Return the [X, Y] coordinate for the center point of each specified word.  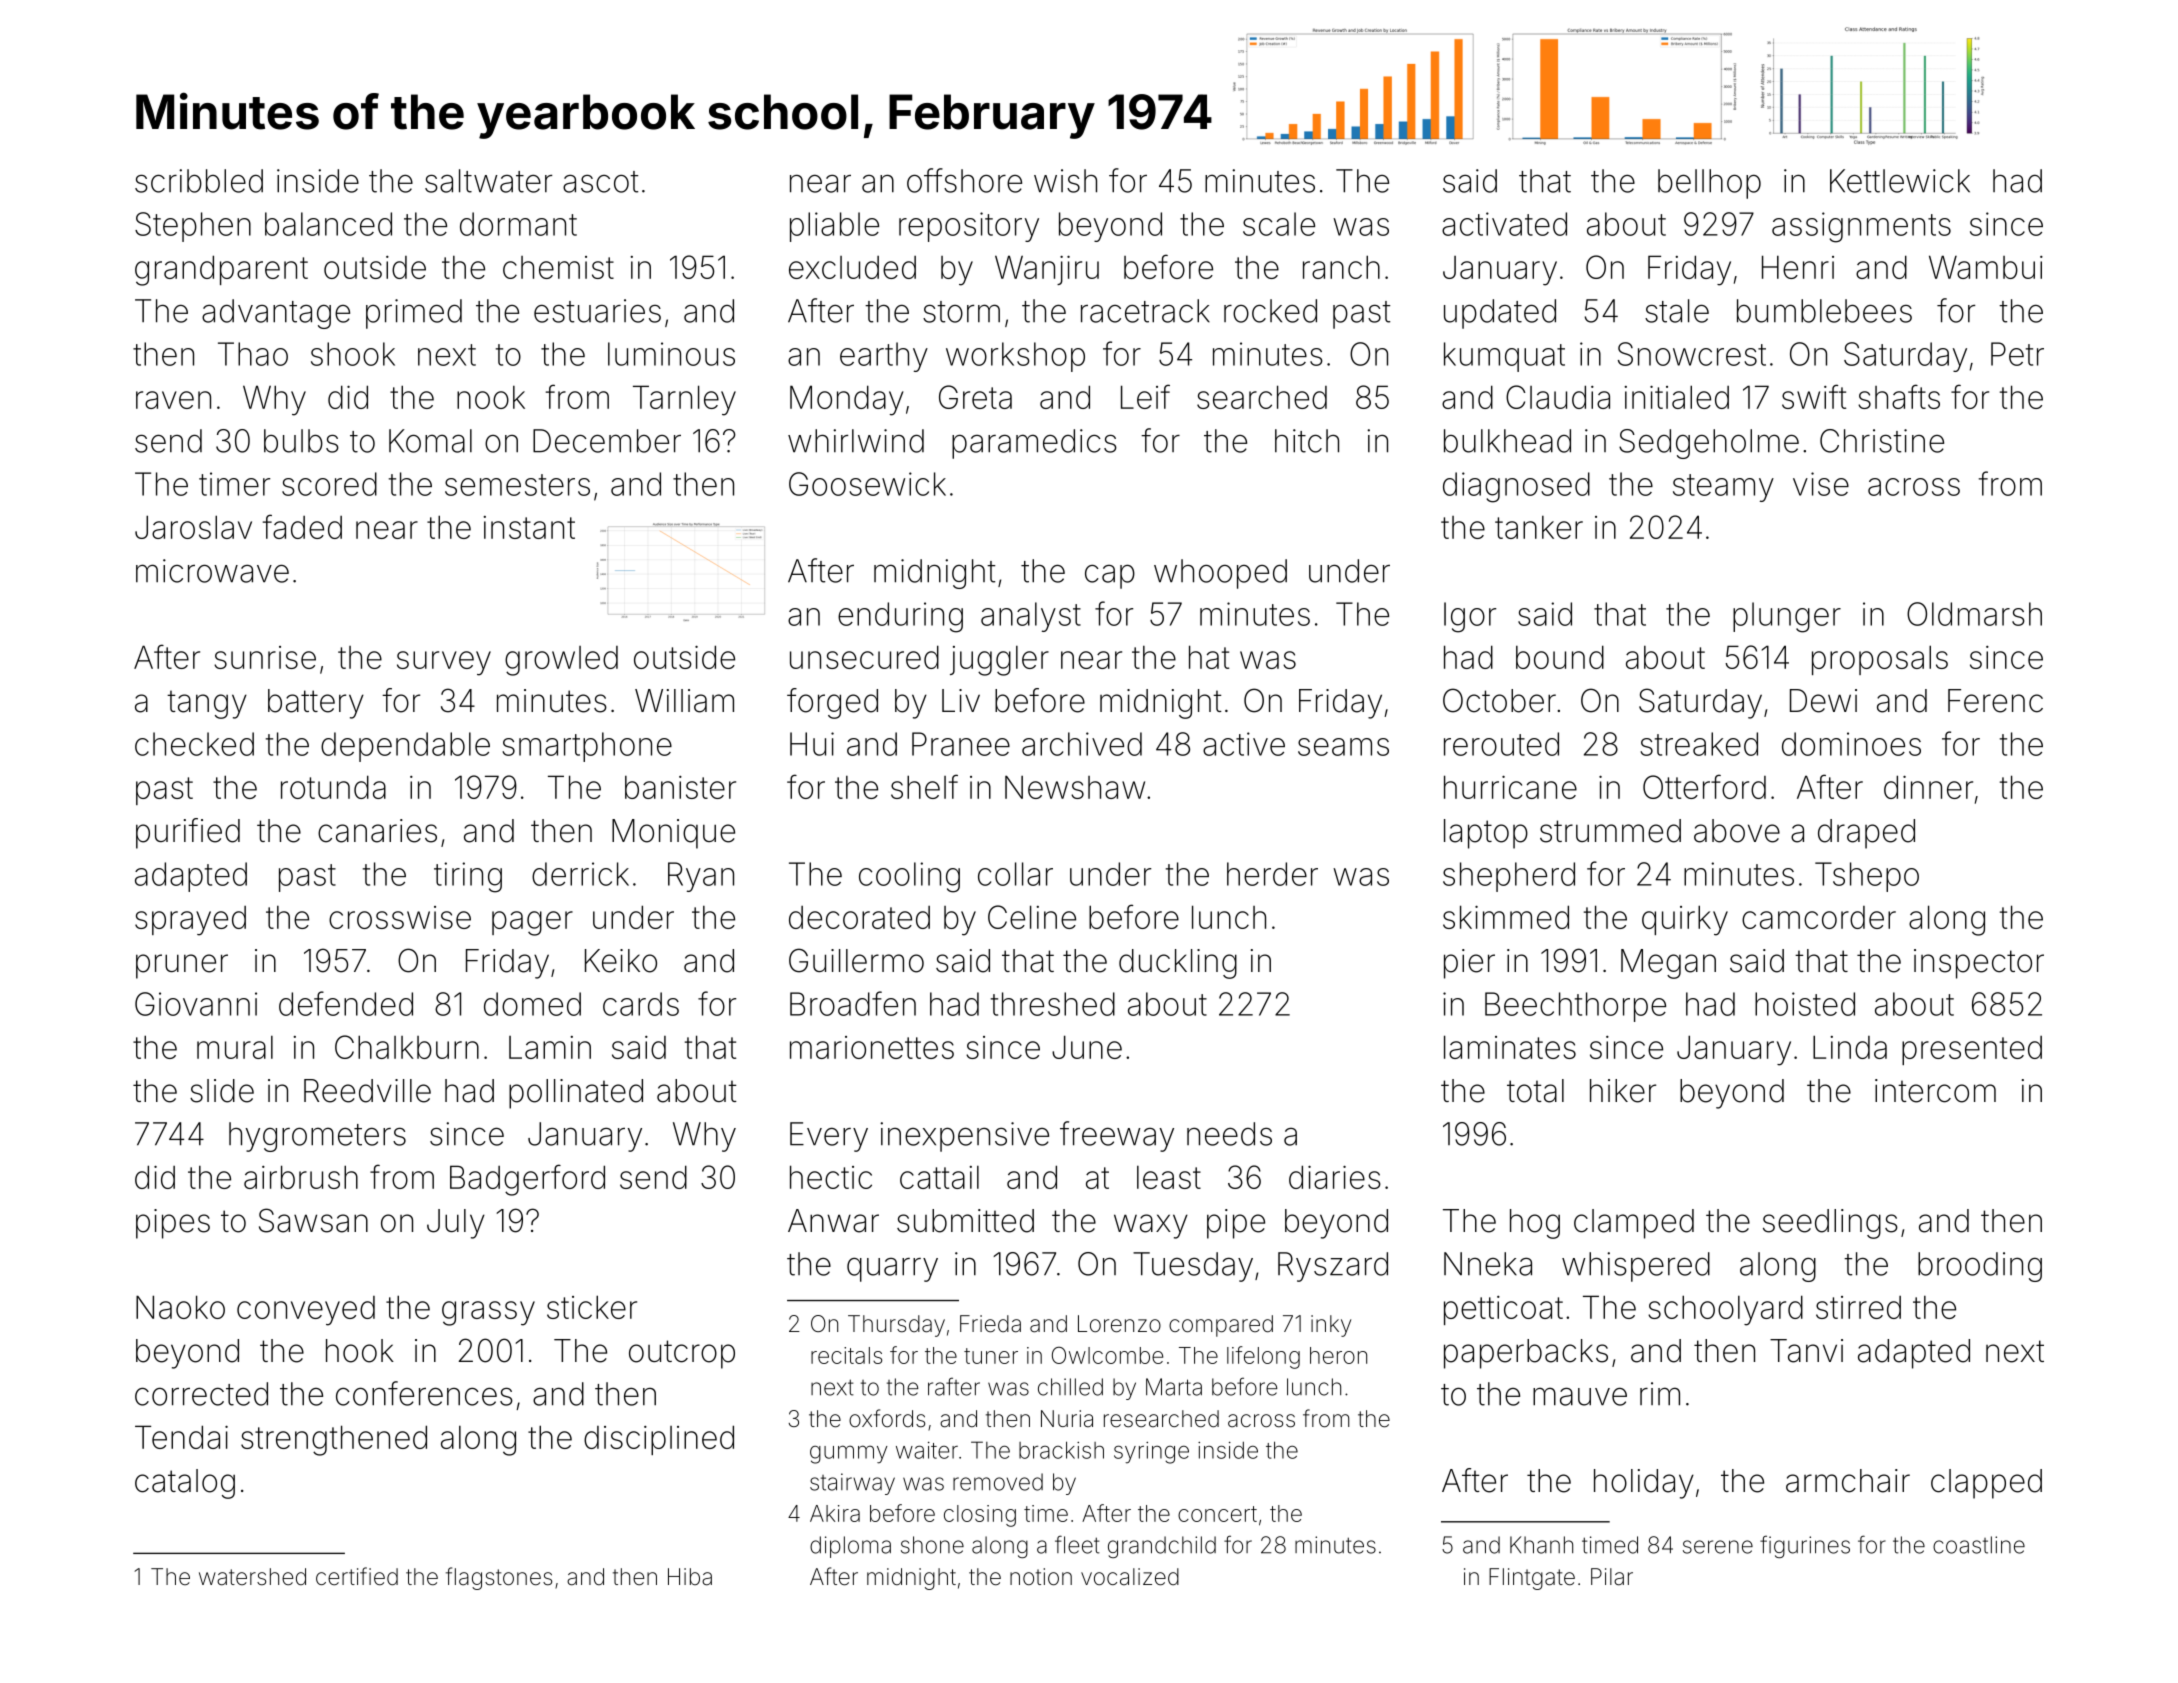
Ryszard [1333, 1267]
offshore [964, 180]
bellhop [1709, 184]
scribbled [199, 181]
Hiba [690, 1577]
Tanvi [1806, 1351]
